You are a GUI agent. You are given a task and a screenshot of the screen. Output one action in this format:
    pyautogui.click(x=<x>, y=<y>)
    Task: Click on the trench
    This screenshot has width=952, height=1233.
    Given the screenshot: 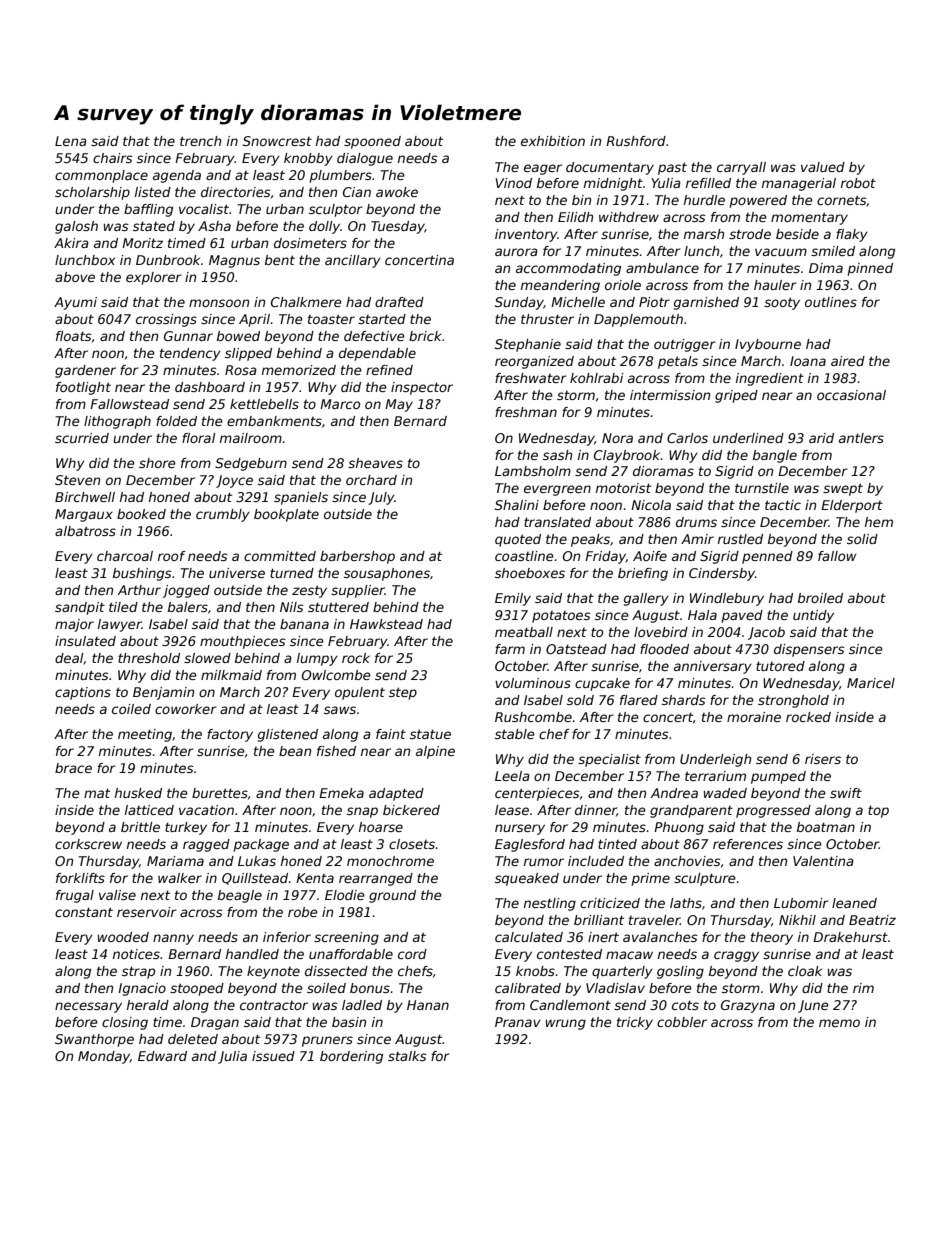 What is the action you would take?
    pyautogui.click(x=200, y=141)
